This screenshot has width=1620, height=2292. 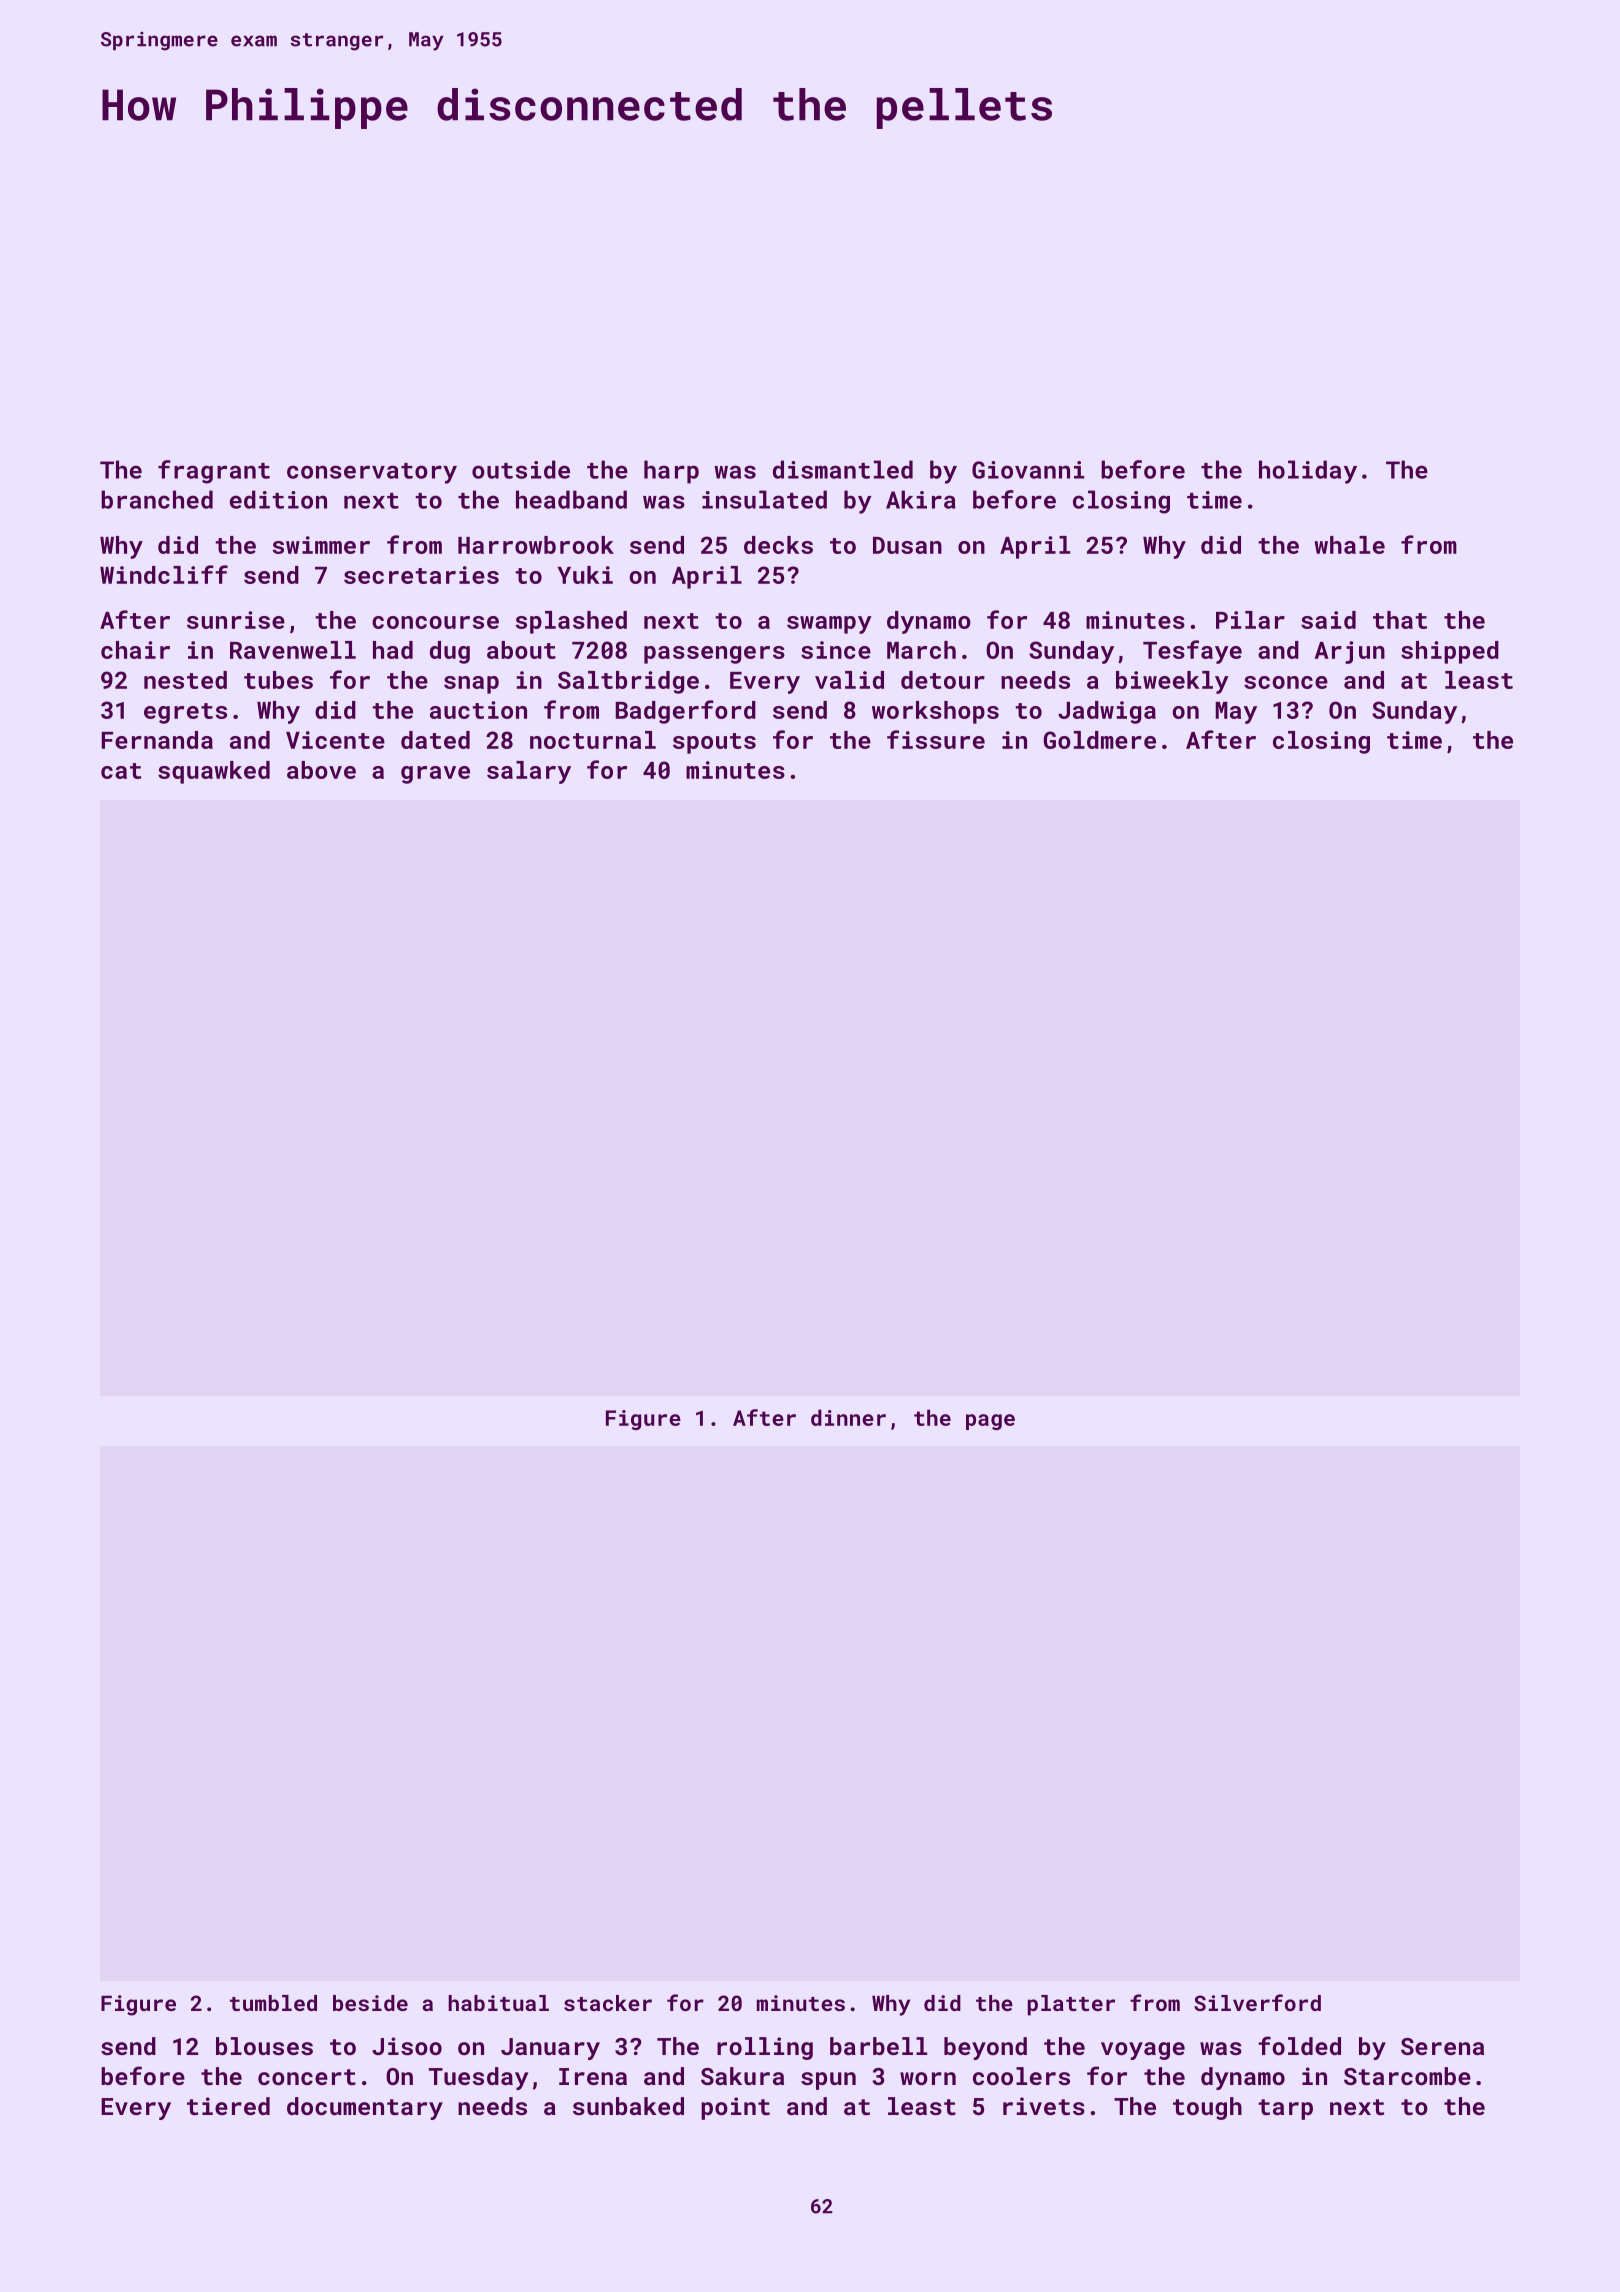 I want to click on tumbled, so click(x=273, y=2003).
